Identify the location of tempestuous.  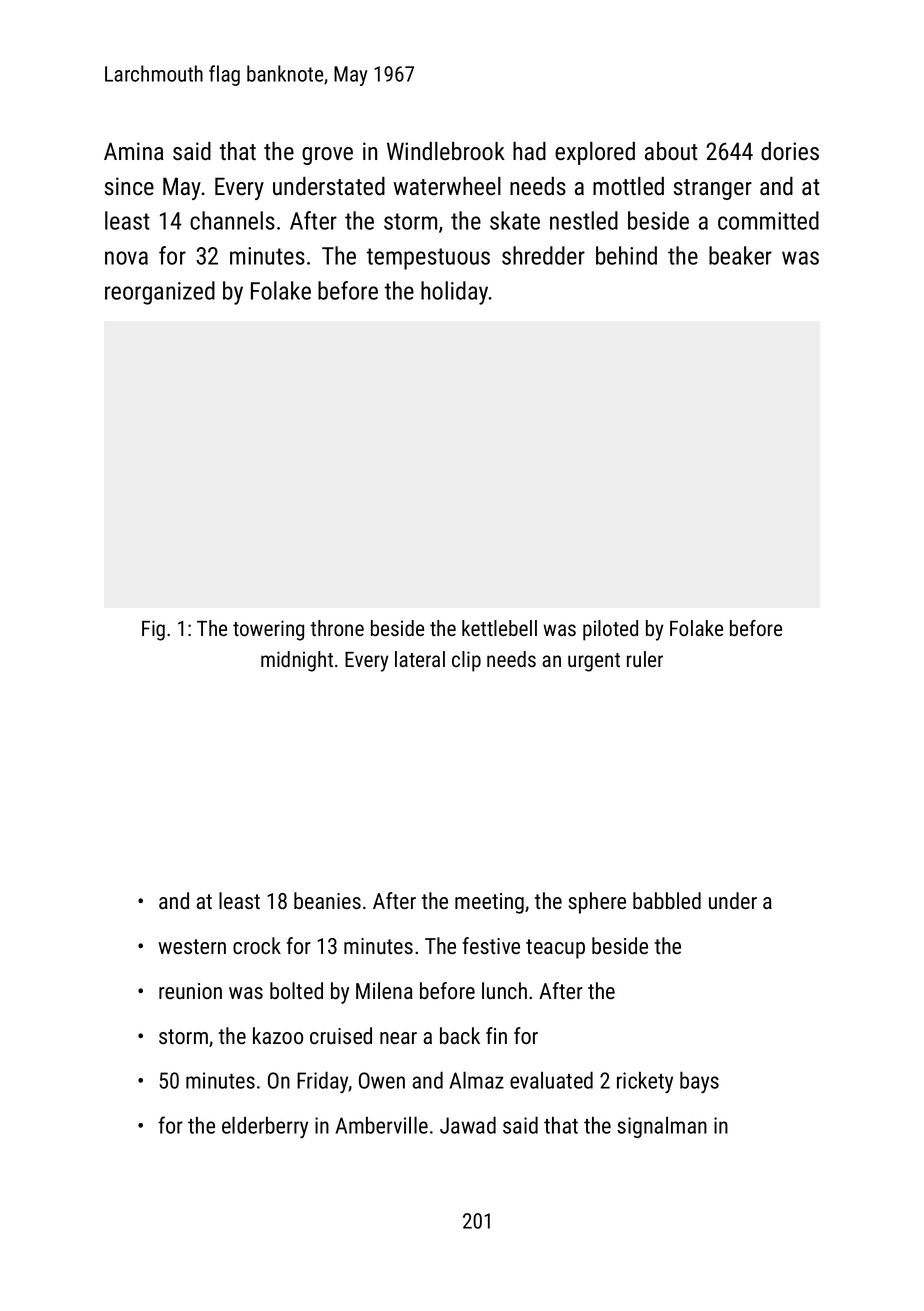
(428, 259).
